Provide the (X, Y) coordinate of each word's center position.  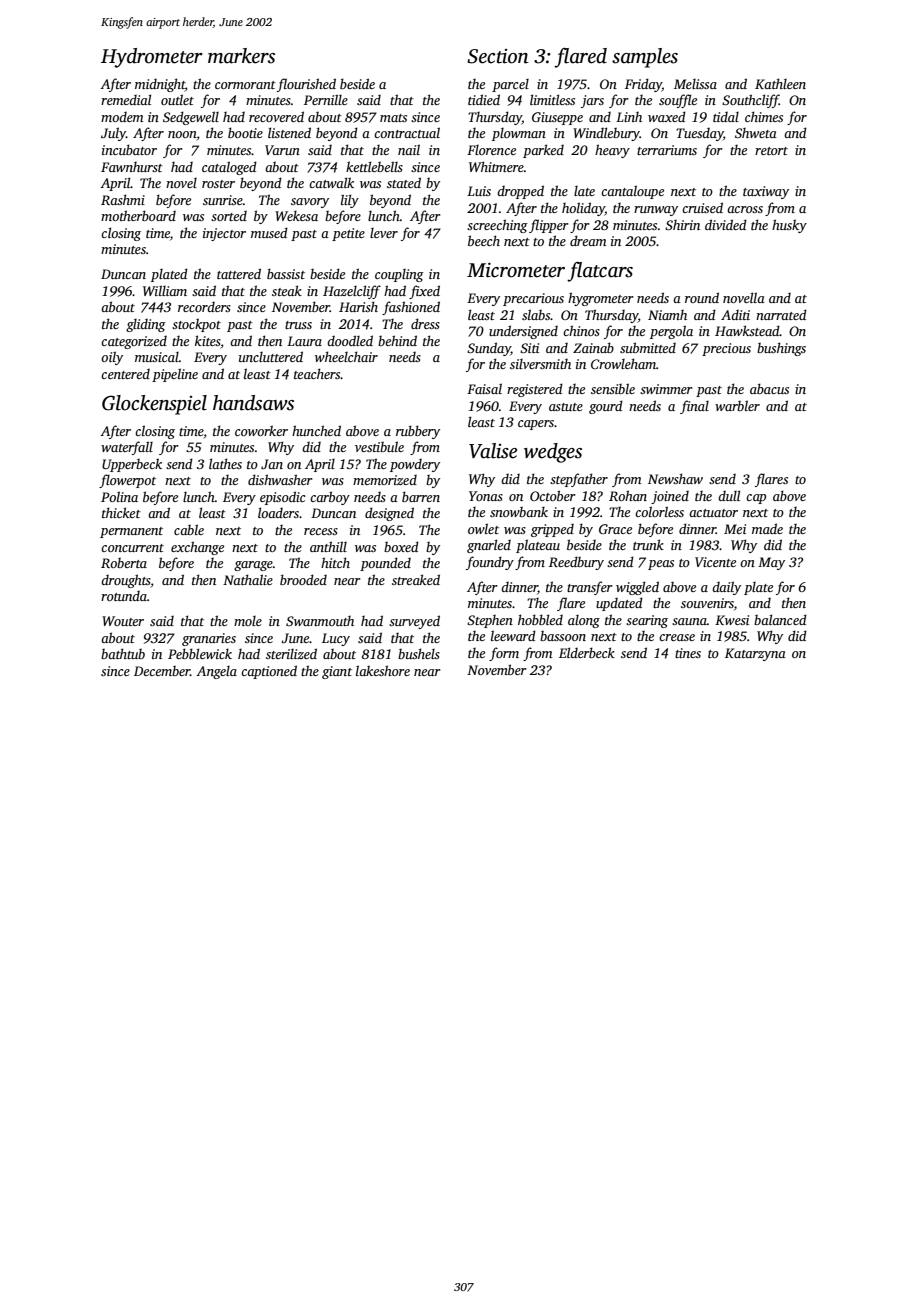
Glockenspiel (154, 405)
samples (645, 58)
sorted (229, 216)
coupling (399, 275)
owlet (483, 528)
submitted (648, 347)
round (702, 297)
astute (566, 407)
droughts (126, 581)
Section (498, 56)
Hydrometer (152, 58)
